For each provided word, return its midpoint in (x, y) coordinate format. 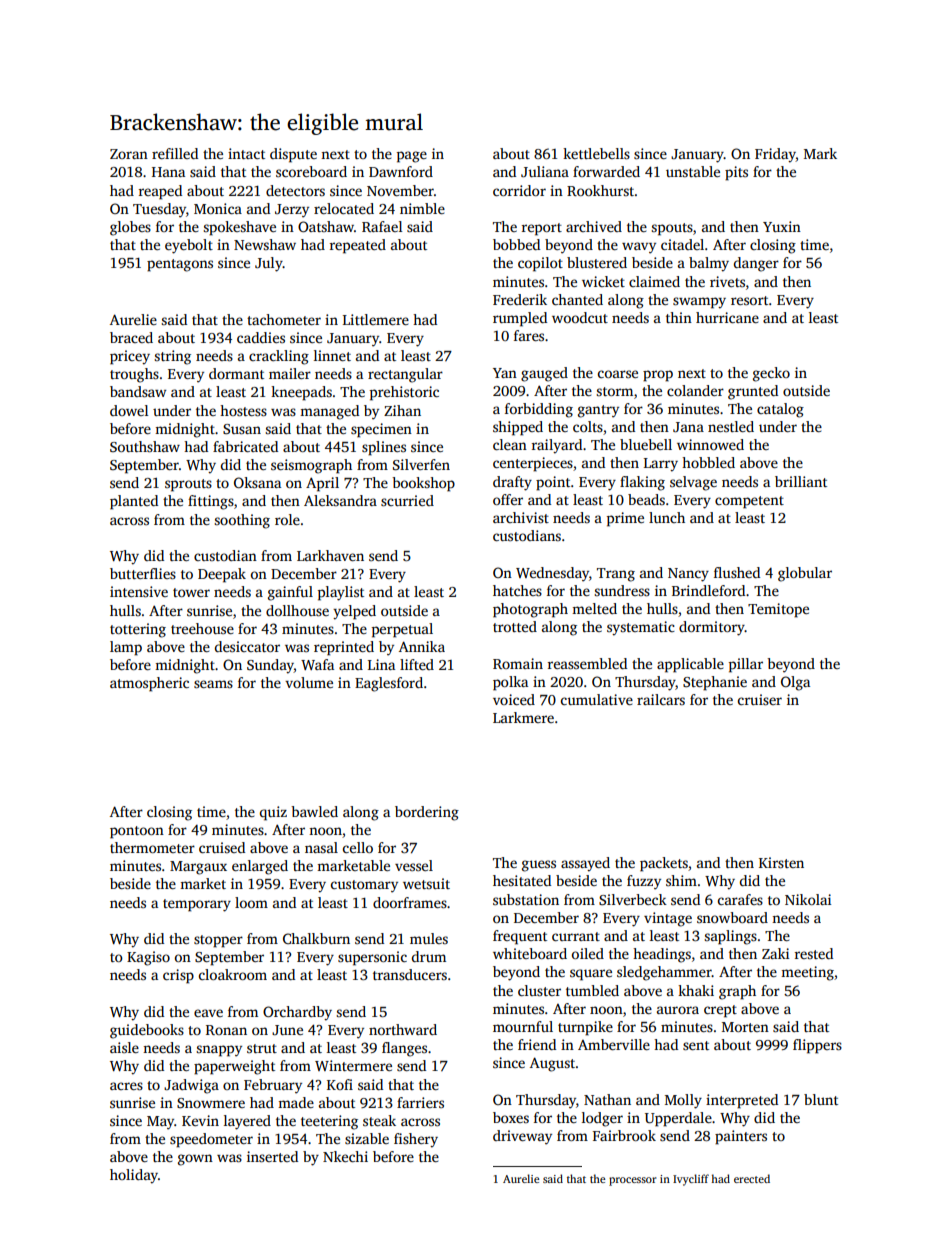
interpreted (742, 1101)
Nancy (688, 575)
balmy (709, 264)
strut (262, 1048)
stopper (218, 941)
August (552, 1064)
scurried (407, 500)
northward (403, 1029)
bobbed (516, 244)
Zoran (129, 154)
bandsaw (138, 391)
